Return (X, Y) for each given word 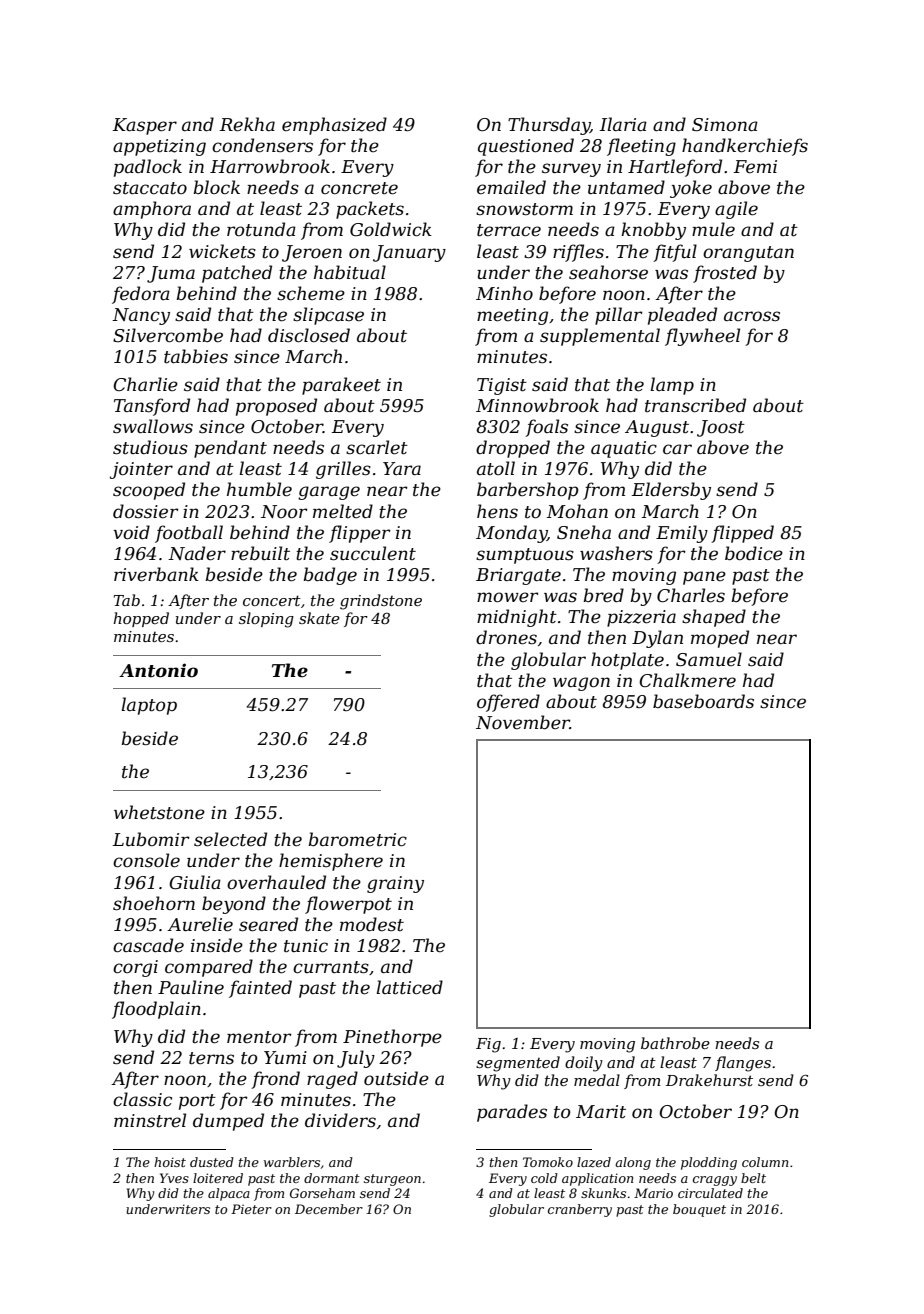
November (523, 722)
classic (142, 1099)
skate (319, 618)
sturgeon (392, 1180)
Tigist (502, 386)
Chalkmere (687, 680)
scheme (311, 293)
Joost (721, 428)
